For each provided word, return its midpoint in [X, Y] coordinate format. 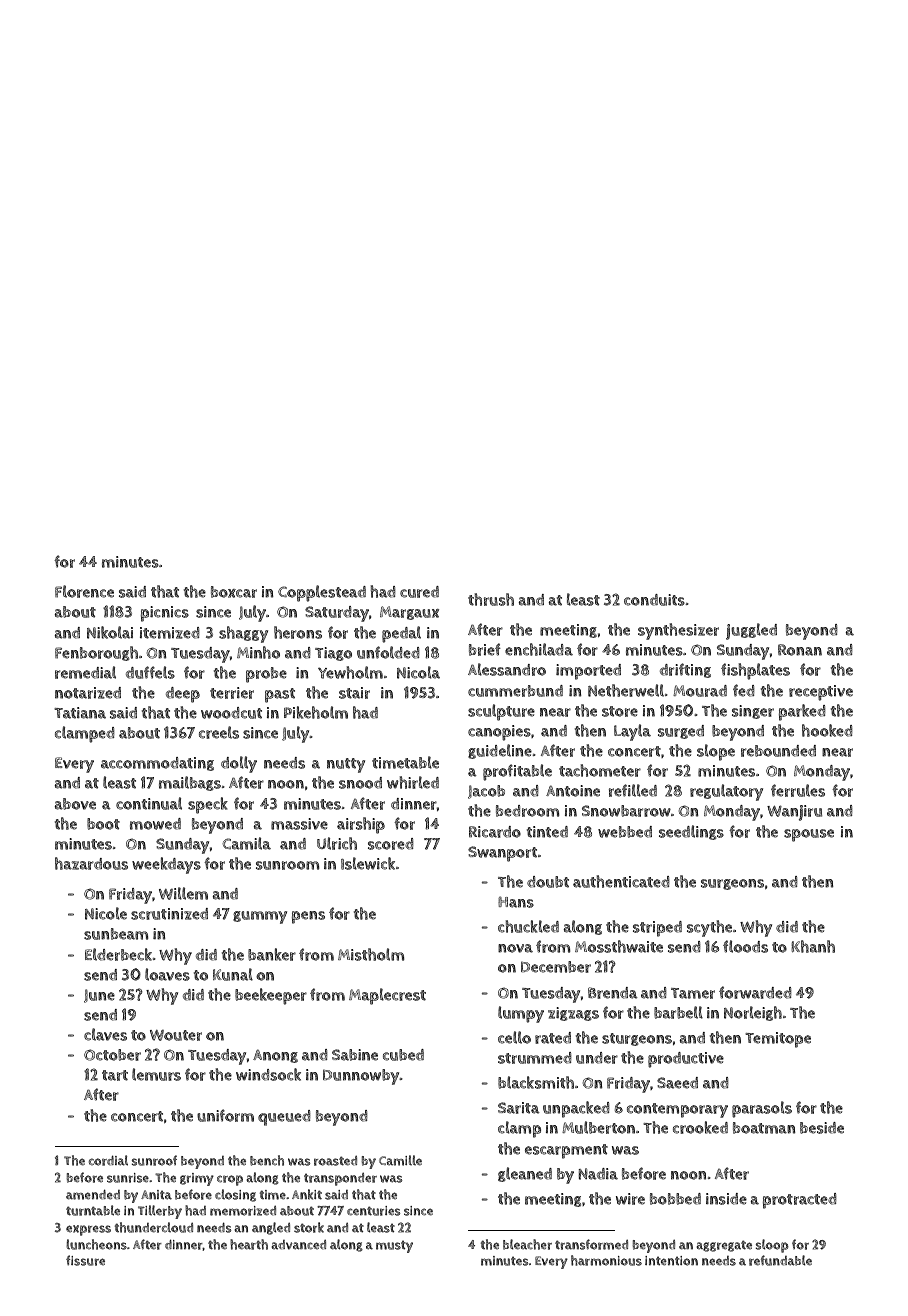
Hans [516, 902]
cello [514, 1037]
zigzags [573, 1014]
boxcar [234, 592]
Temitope [778, 1040]
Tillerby [160, 1212]
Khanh [813, 946]
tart [115, 1075]
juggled [751, 631]
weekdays [166, 865]
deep [183, 695]
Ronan [800, 650]
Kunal [233, 974]
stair [354, 693]
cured [419, 592]
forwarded [755, 992]
